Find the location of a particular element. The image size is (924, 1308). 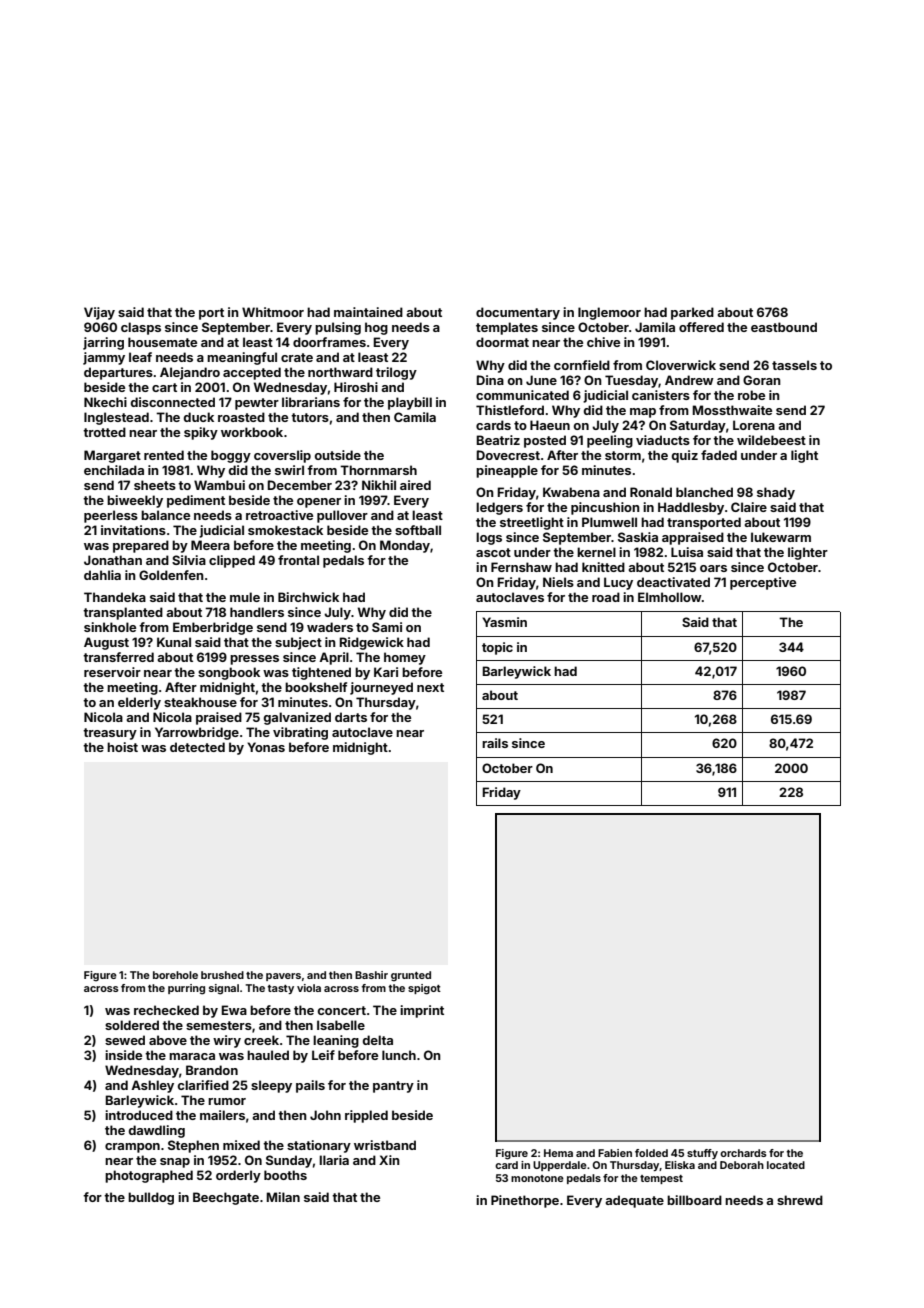

rails is located at coordinates (495, 743).
